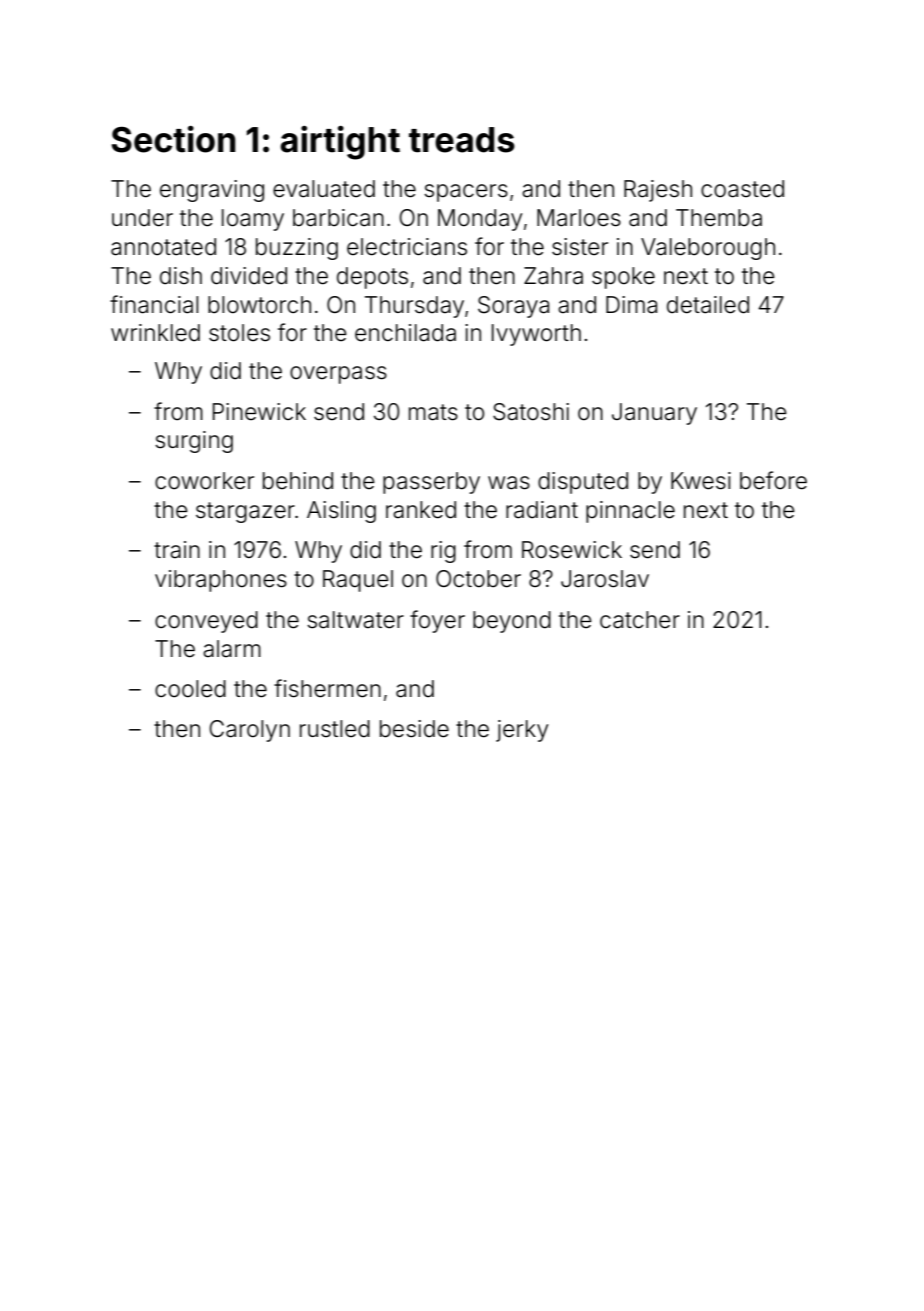 This document has width=924, height=1311. I want to click on coworker, so click(204, 481).
